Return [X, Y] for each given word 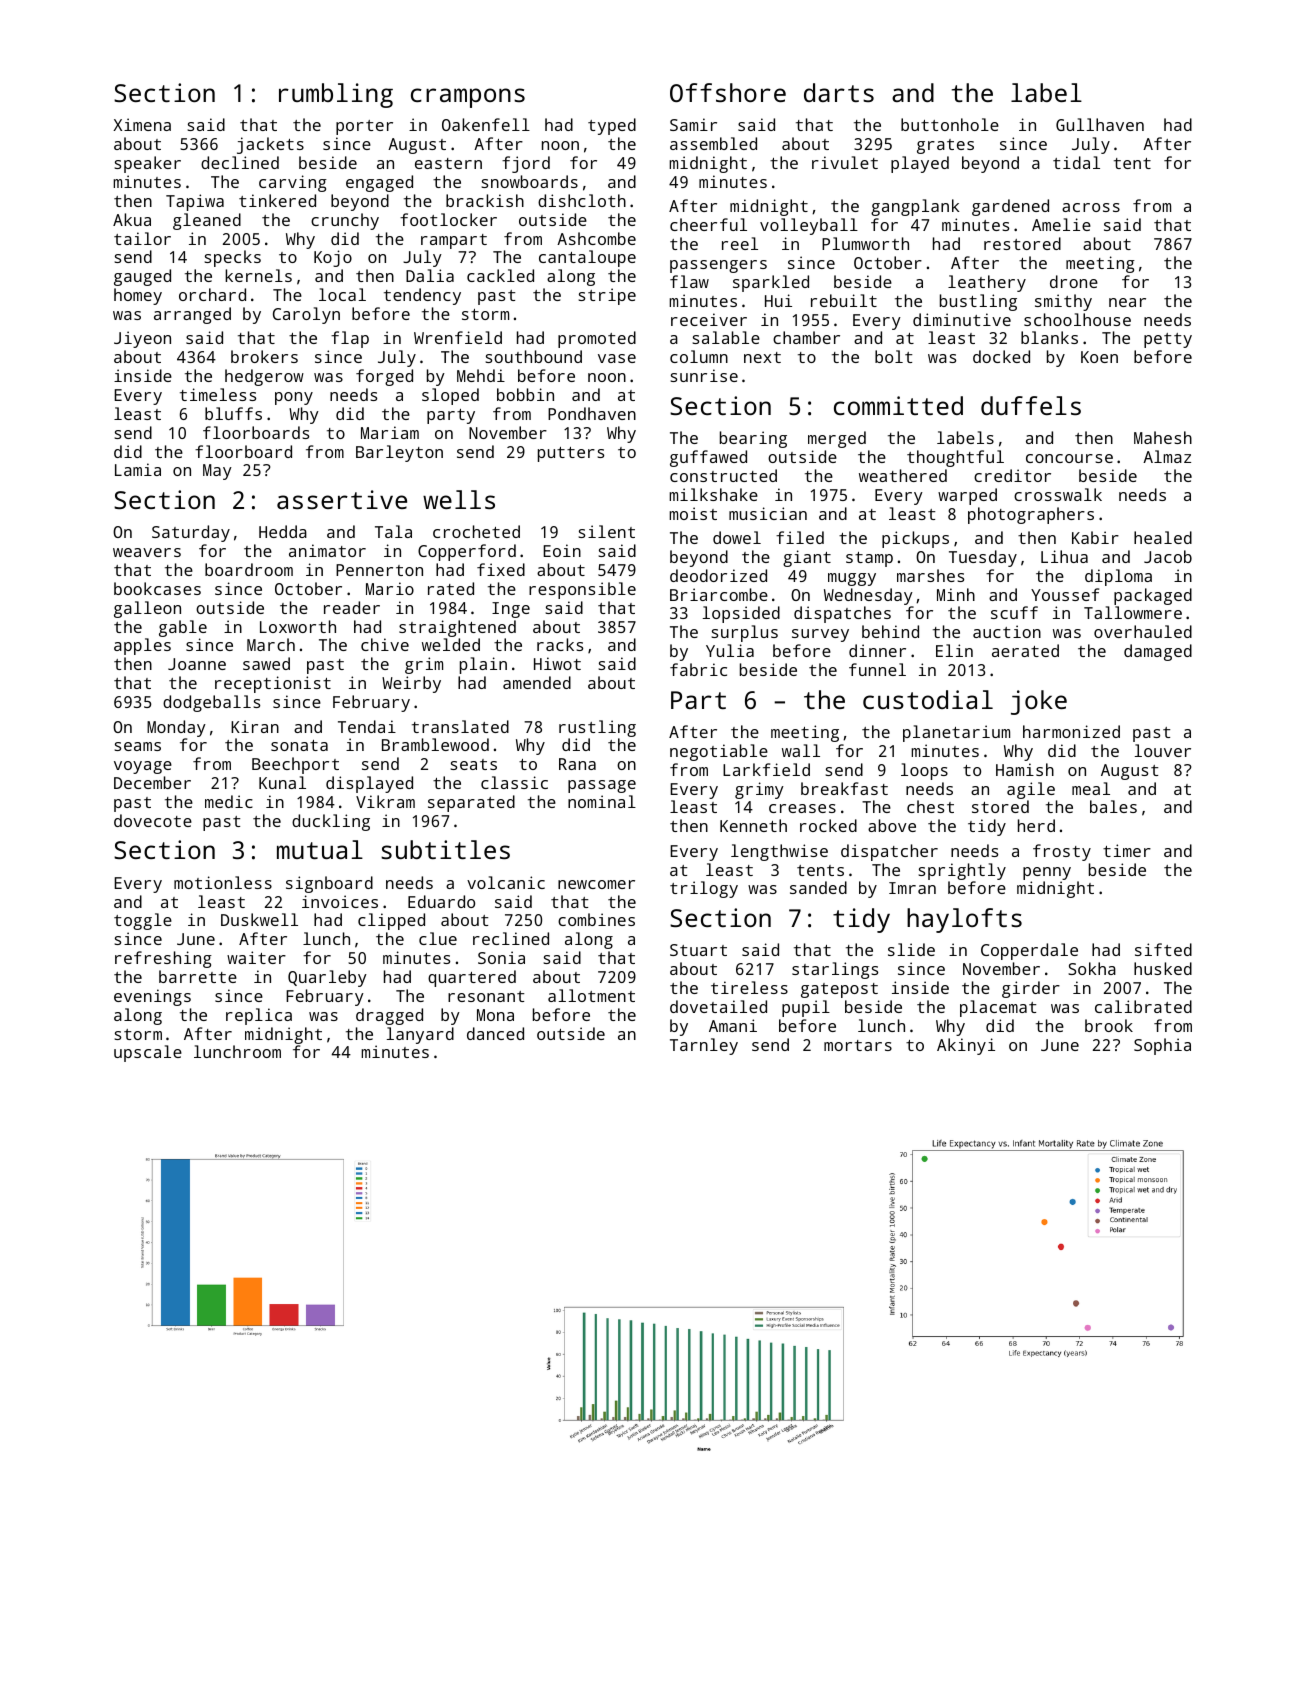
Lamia [138, 469]
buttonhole [950, 124]
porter [364, 127]
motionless [223, 882]
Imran [912, 888]
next [762, 357]
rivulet [845, 162]
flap [350, 339]
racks [560, 644]
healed [1163, 537]
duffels [1031, 405]
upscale [148, 1053]
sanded [818, 887]
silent [607, 531]
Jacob [1168, 556]
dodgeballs [211, 703]
